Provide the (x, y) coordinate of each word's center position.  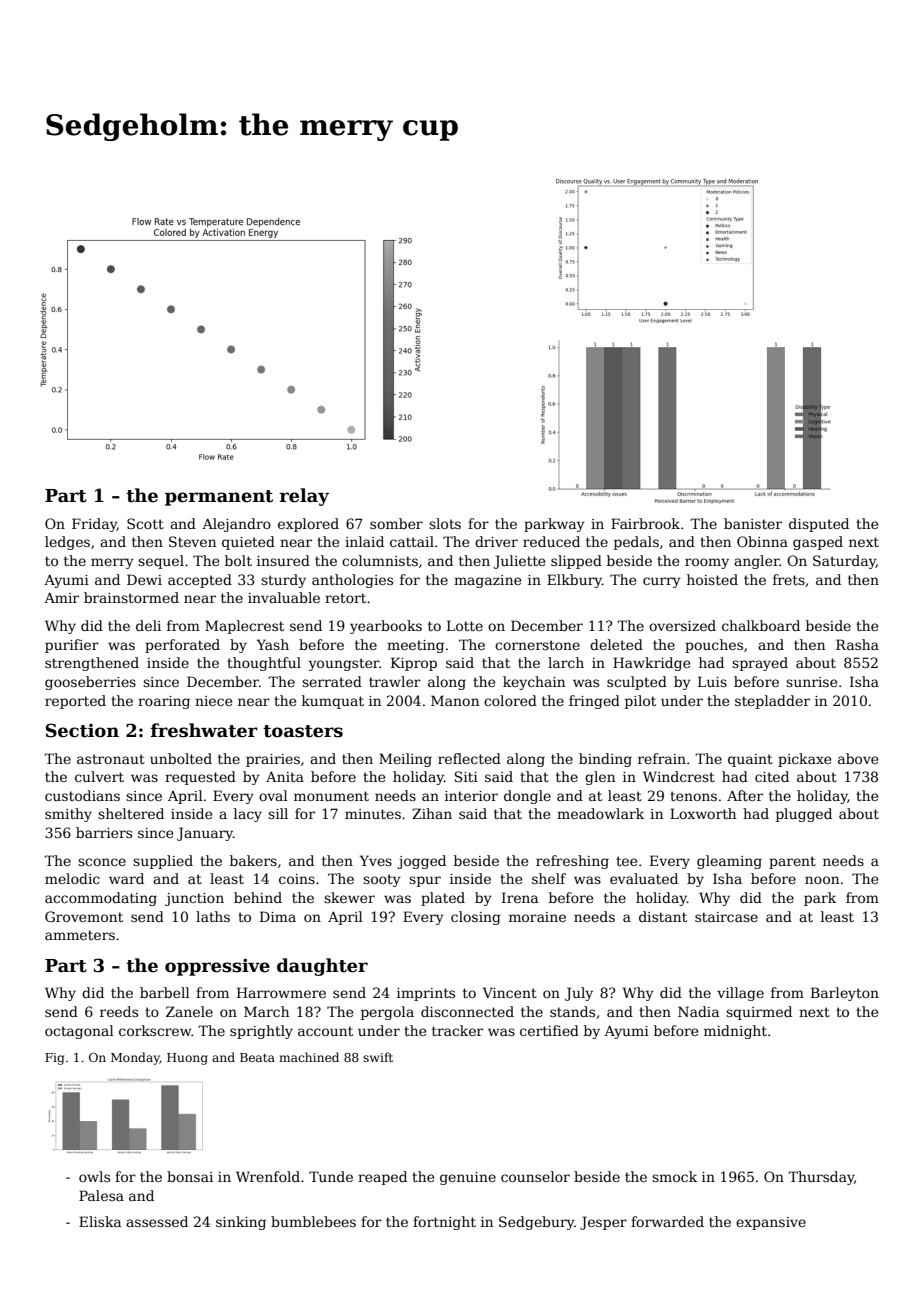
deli (148, 625)
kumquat (333, 702)
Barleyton (845, 994)
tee (626, 861)
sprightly (261, 1032)
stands (572, 1011)
